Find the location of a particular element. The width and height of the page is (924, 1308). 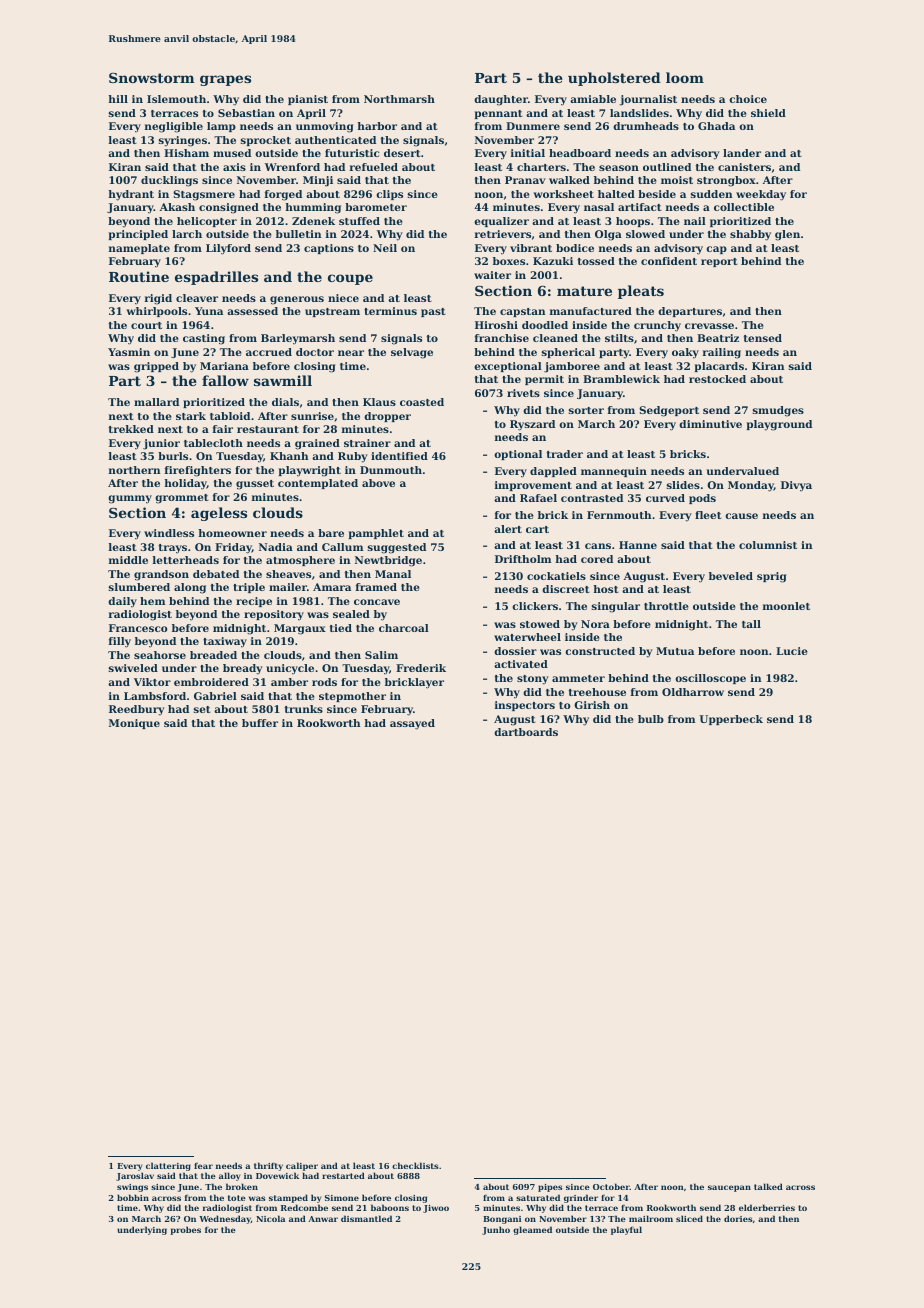

seahorse is located at coordinates (160, 655).
